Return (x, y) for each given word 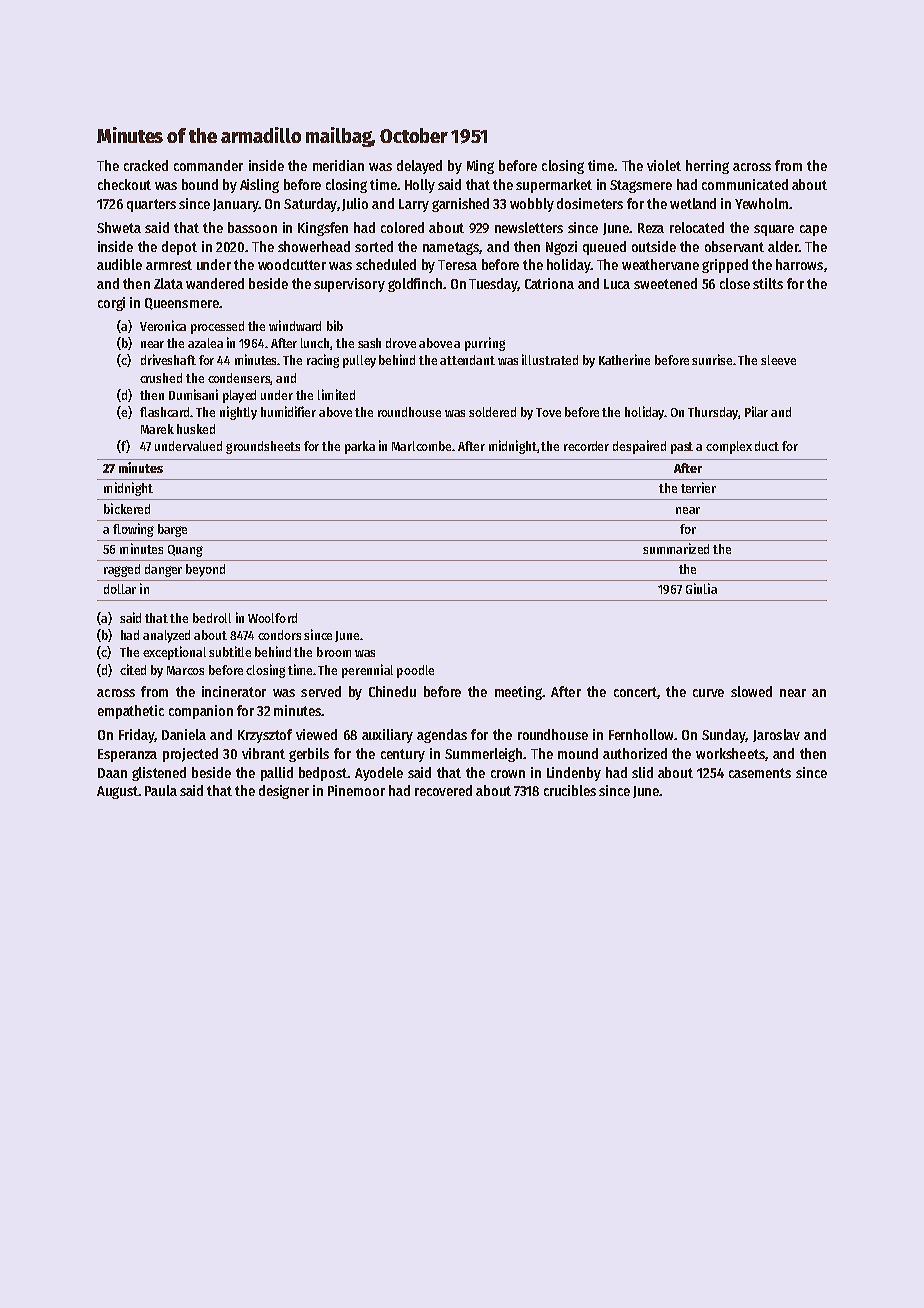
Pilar (756, 411)
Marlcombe (421, 446)
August (117, 792)
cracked (146, 165)
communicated (745, 184)
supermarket (554, 186)
